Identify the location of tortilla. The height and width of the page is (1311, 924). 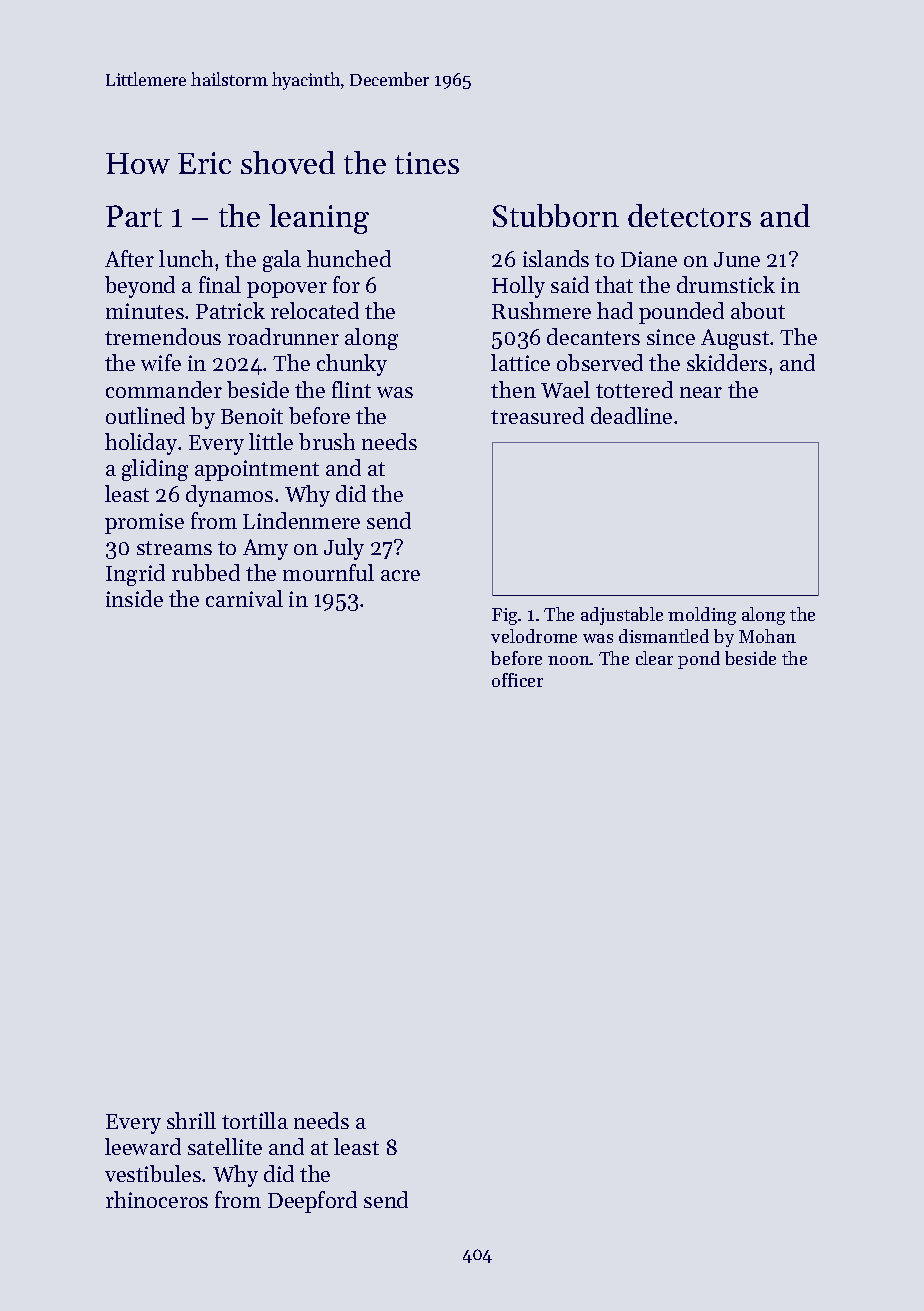
(255, 1120).
